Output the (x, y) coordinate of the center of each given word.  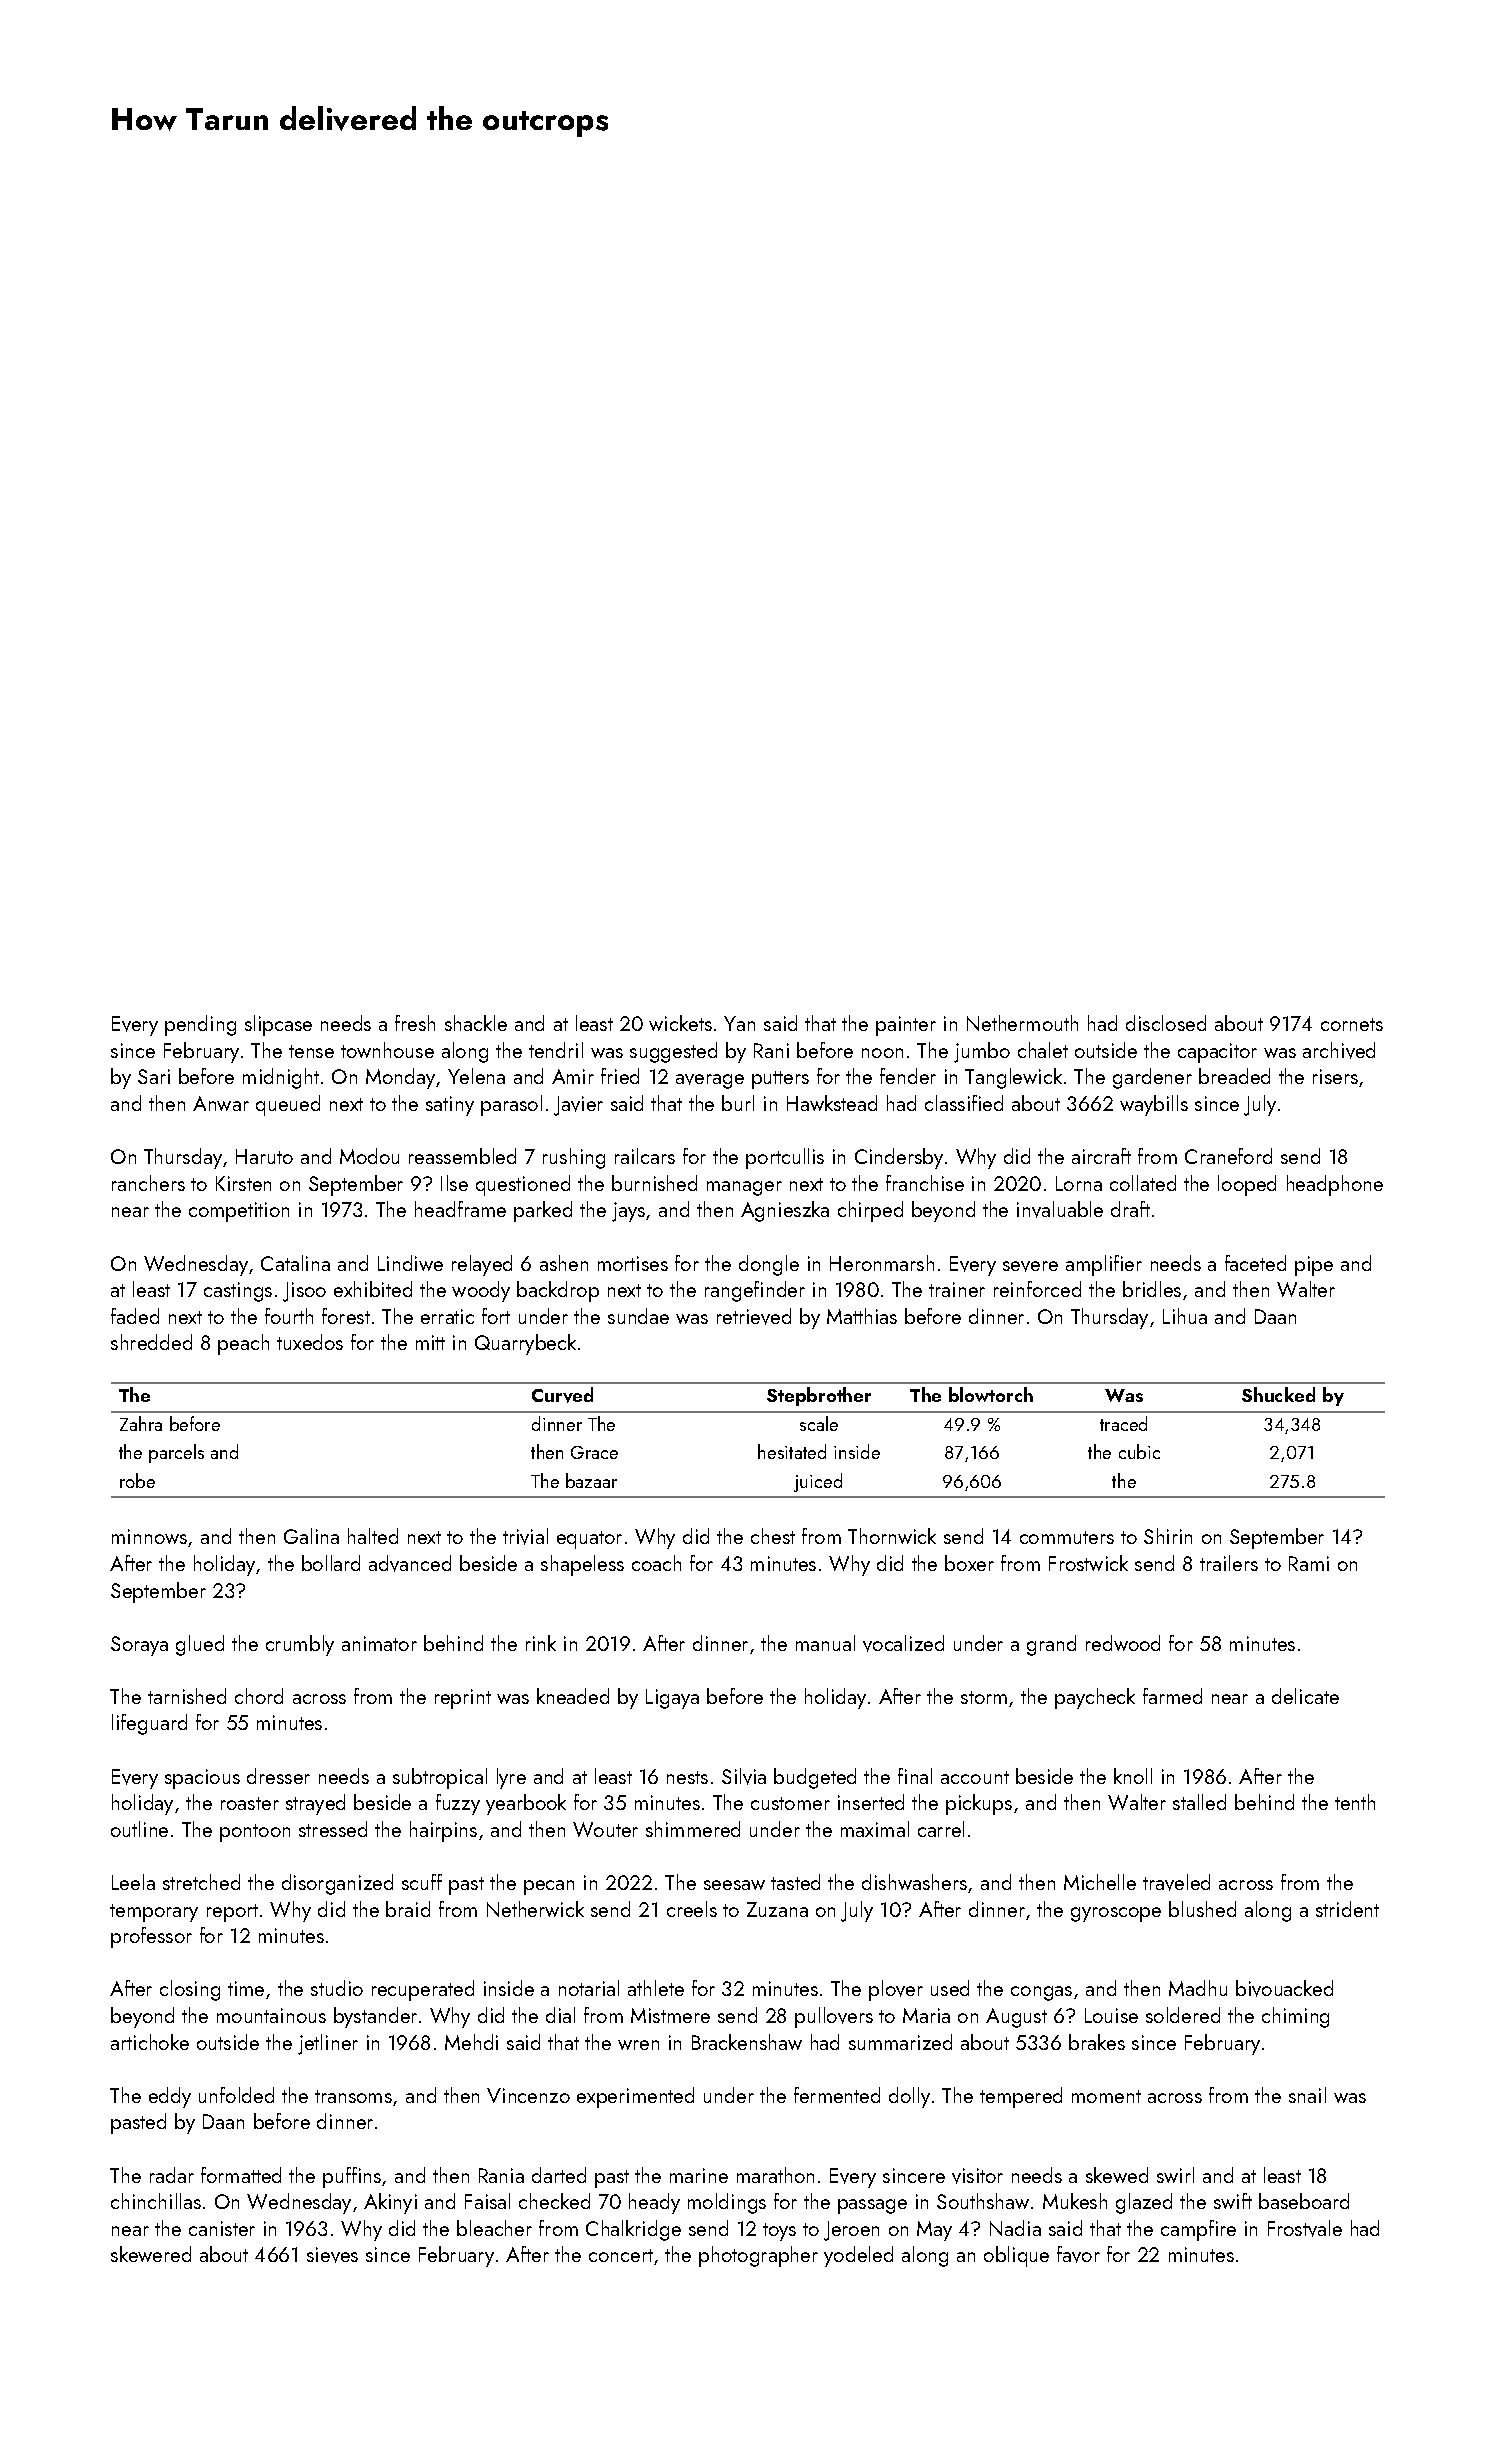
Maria (926, 2015)
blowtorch (991, 1394)
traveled (1176, 1882)
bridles (1152, 1289)
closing (190, 1990)
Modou (369, 1156)
